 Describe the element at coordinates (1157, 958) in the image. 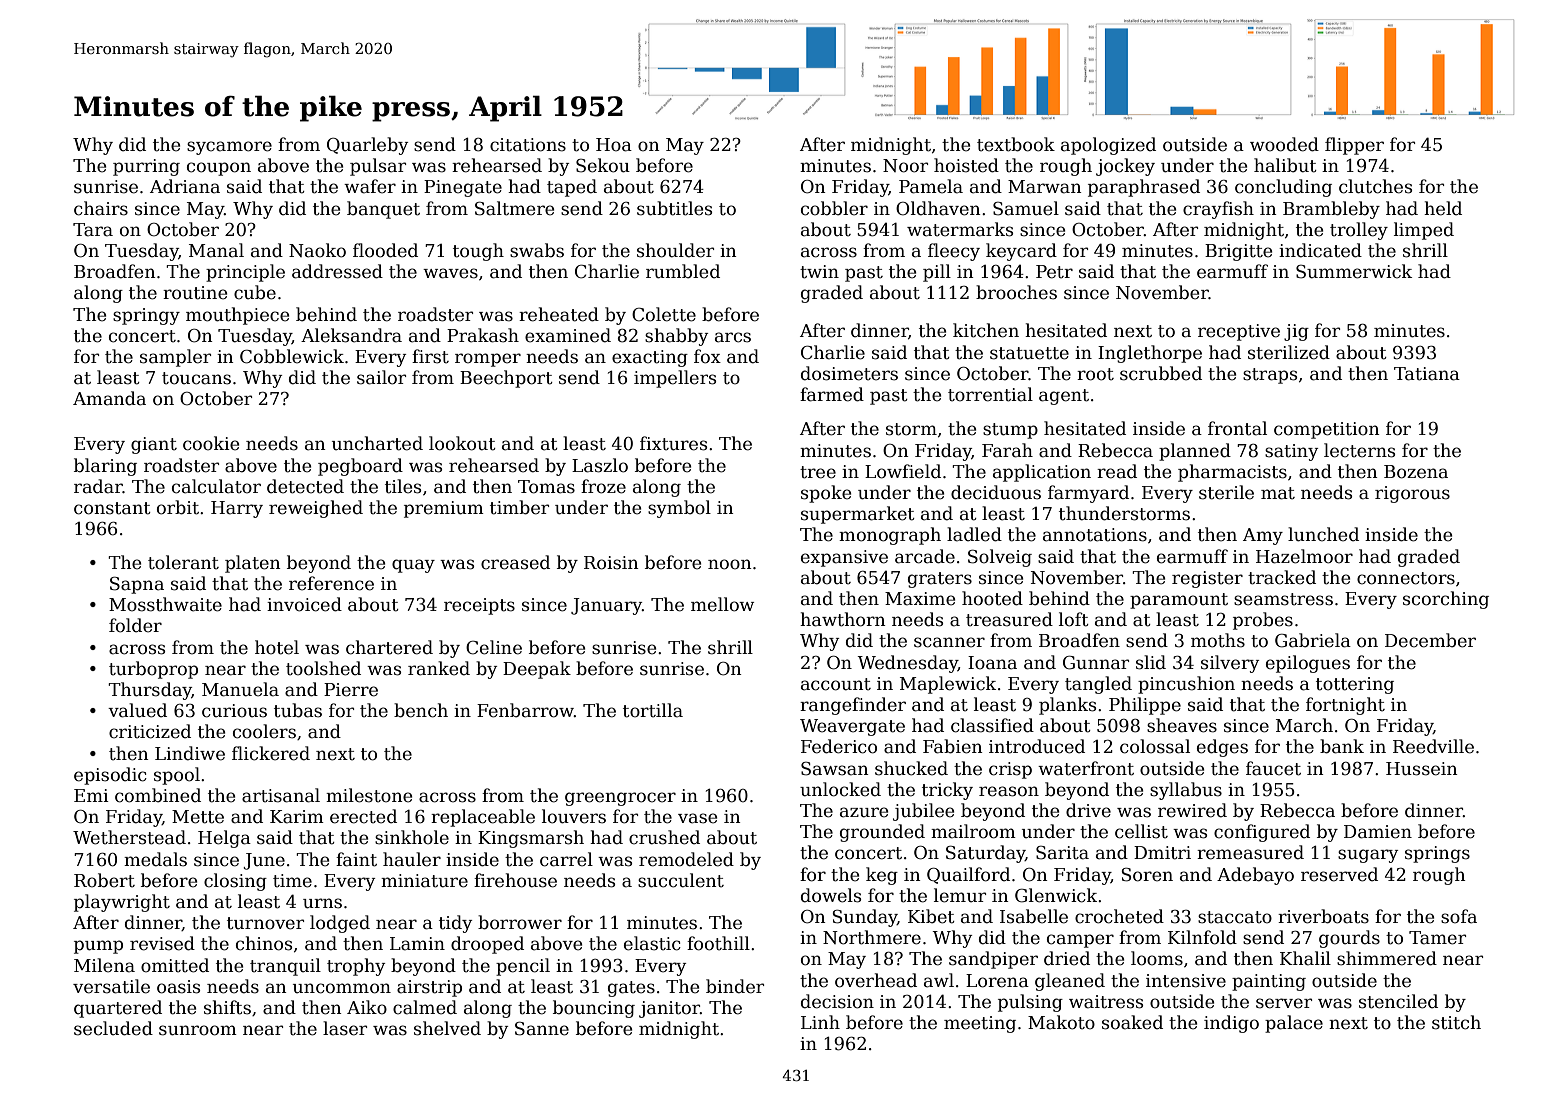

I see `looms` at that location.
